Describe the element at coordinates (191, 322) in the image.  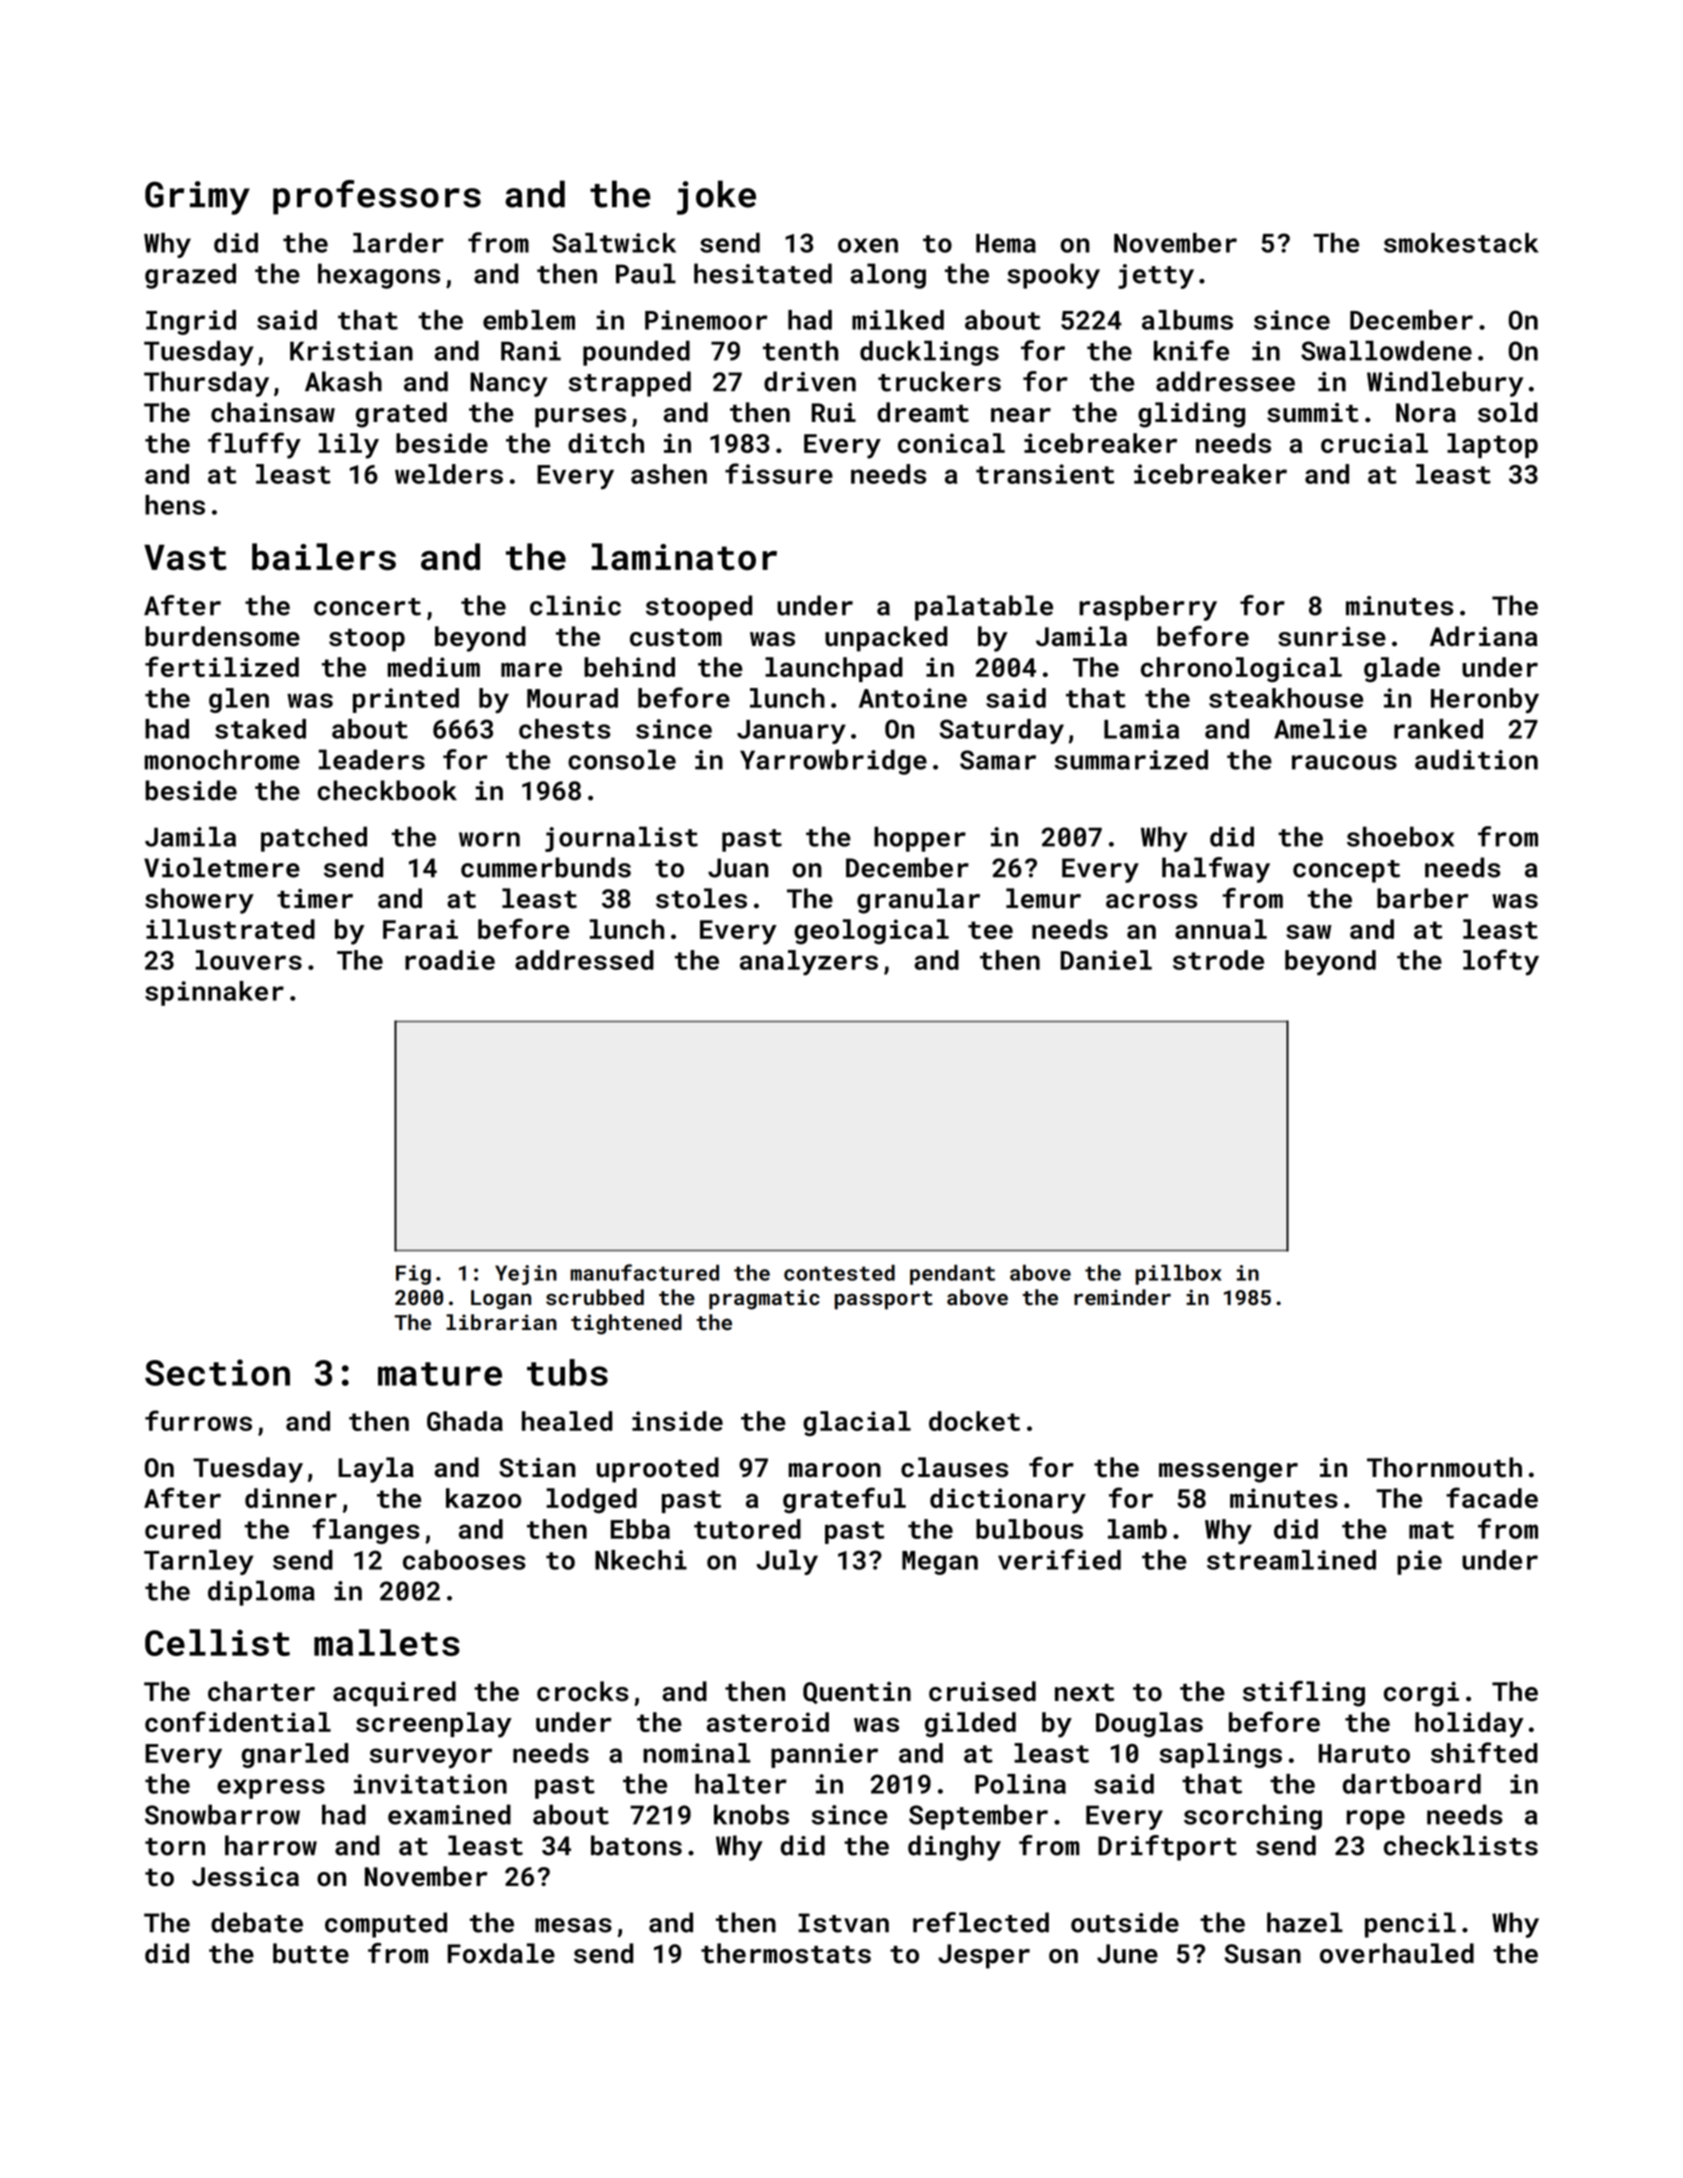
I see `Ingrid` at that location.
